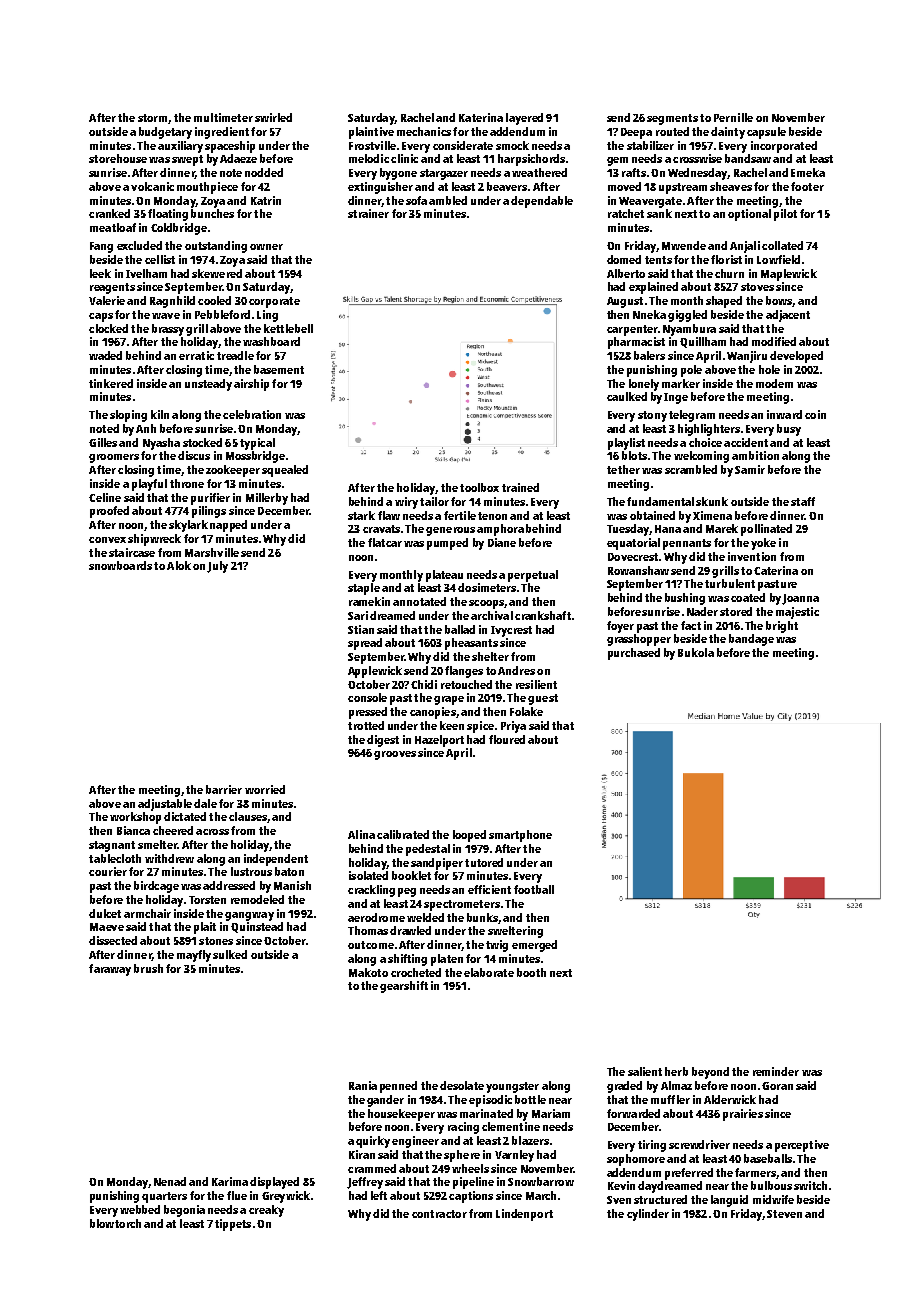 The height and width of the screenshot is (1308, 924). I want to click on nodded, so click(264, 172).
